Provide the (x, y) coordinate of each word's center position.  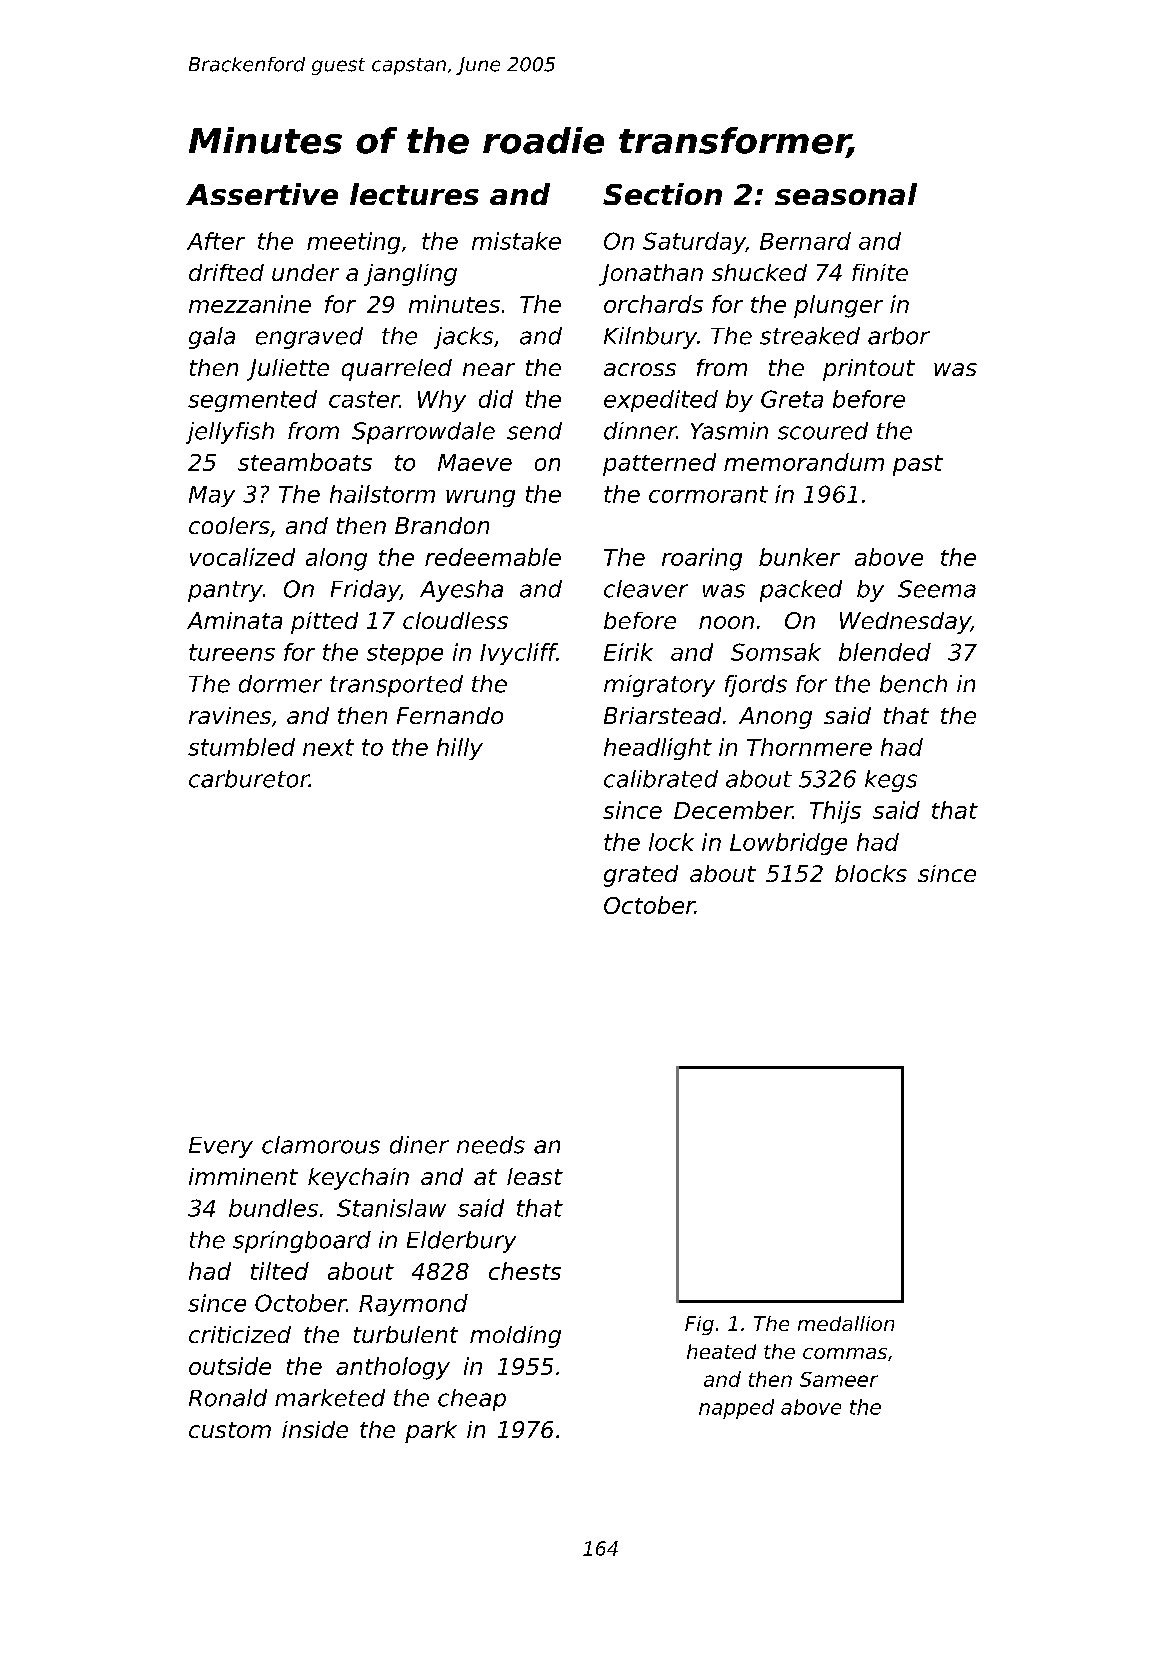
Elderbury (461, 1242)
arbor (899, 336)
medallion (846, 1323)
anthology (393, 1368)
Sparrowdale (423, 433)
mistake (516, 241)
